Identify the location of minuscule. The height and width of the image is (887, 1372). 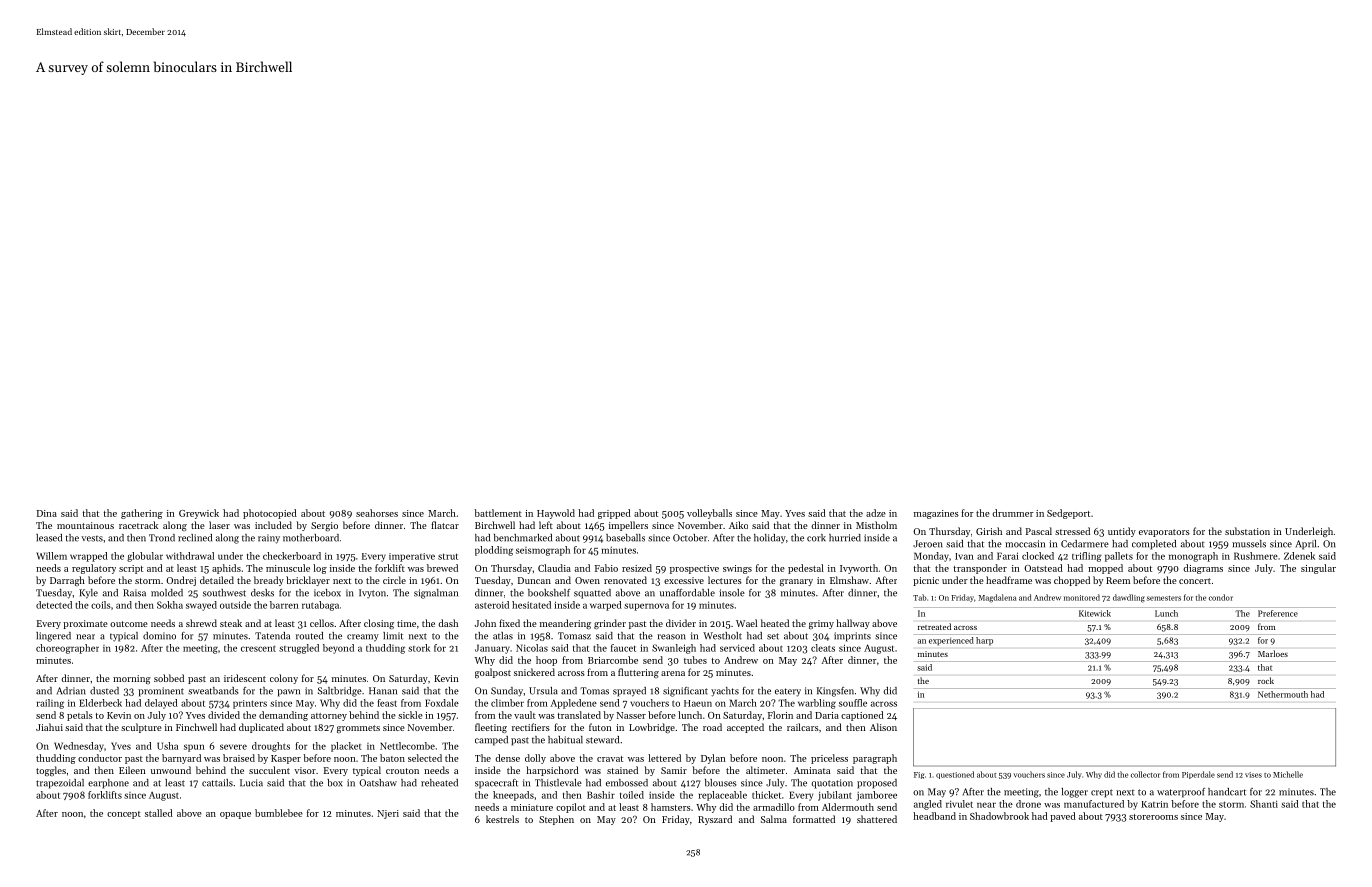
(288, 568).
